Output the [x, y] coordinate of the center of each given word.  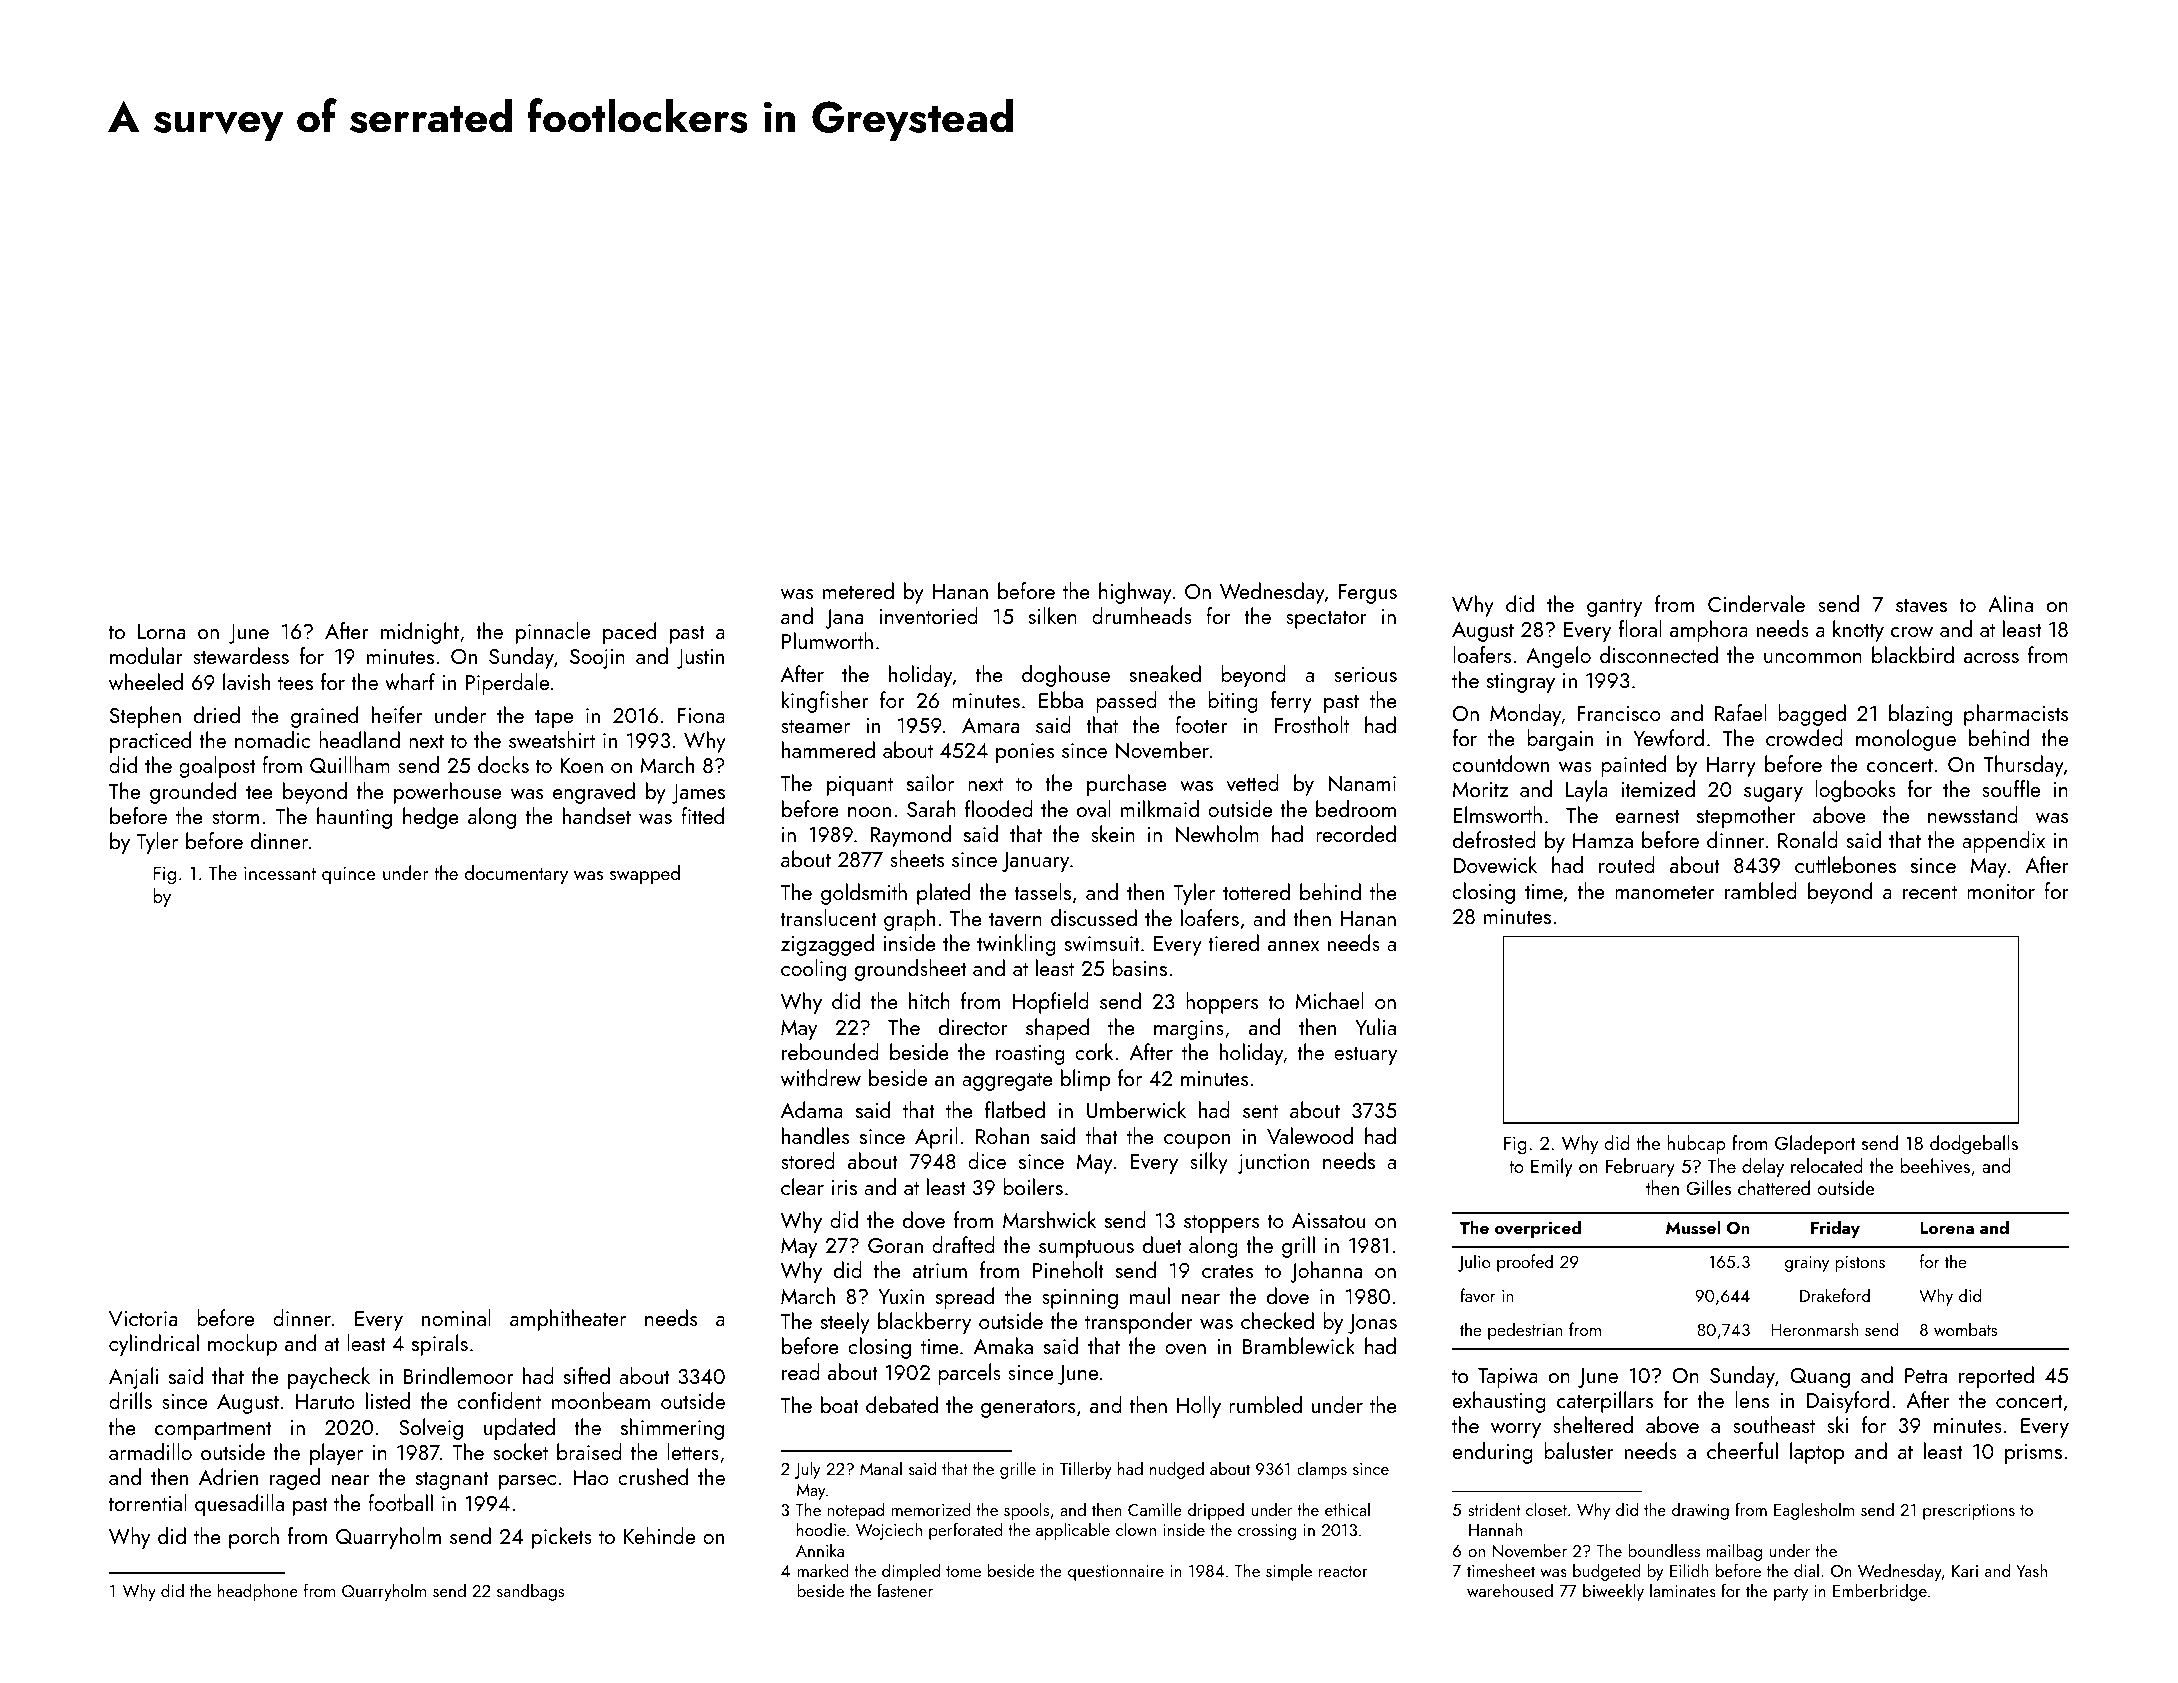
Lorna [161, 631]
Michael [1329, 1000]
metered [858, 590]
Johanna [1326, 1272]
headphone [258, 1592]
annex [1293, 946]
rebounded [830, 1051]
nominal [456, 1317]
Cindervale [1756, 604]
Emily [1552, 1167]
